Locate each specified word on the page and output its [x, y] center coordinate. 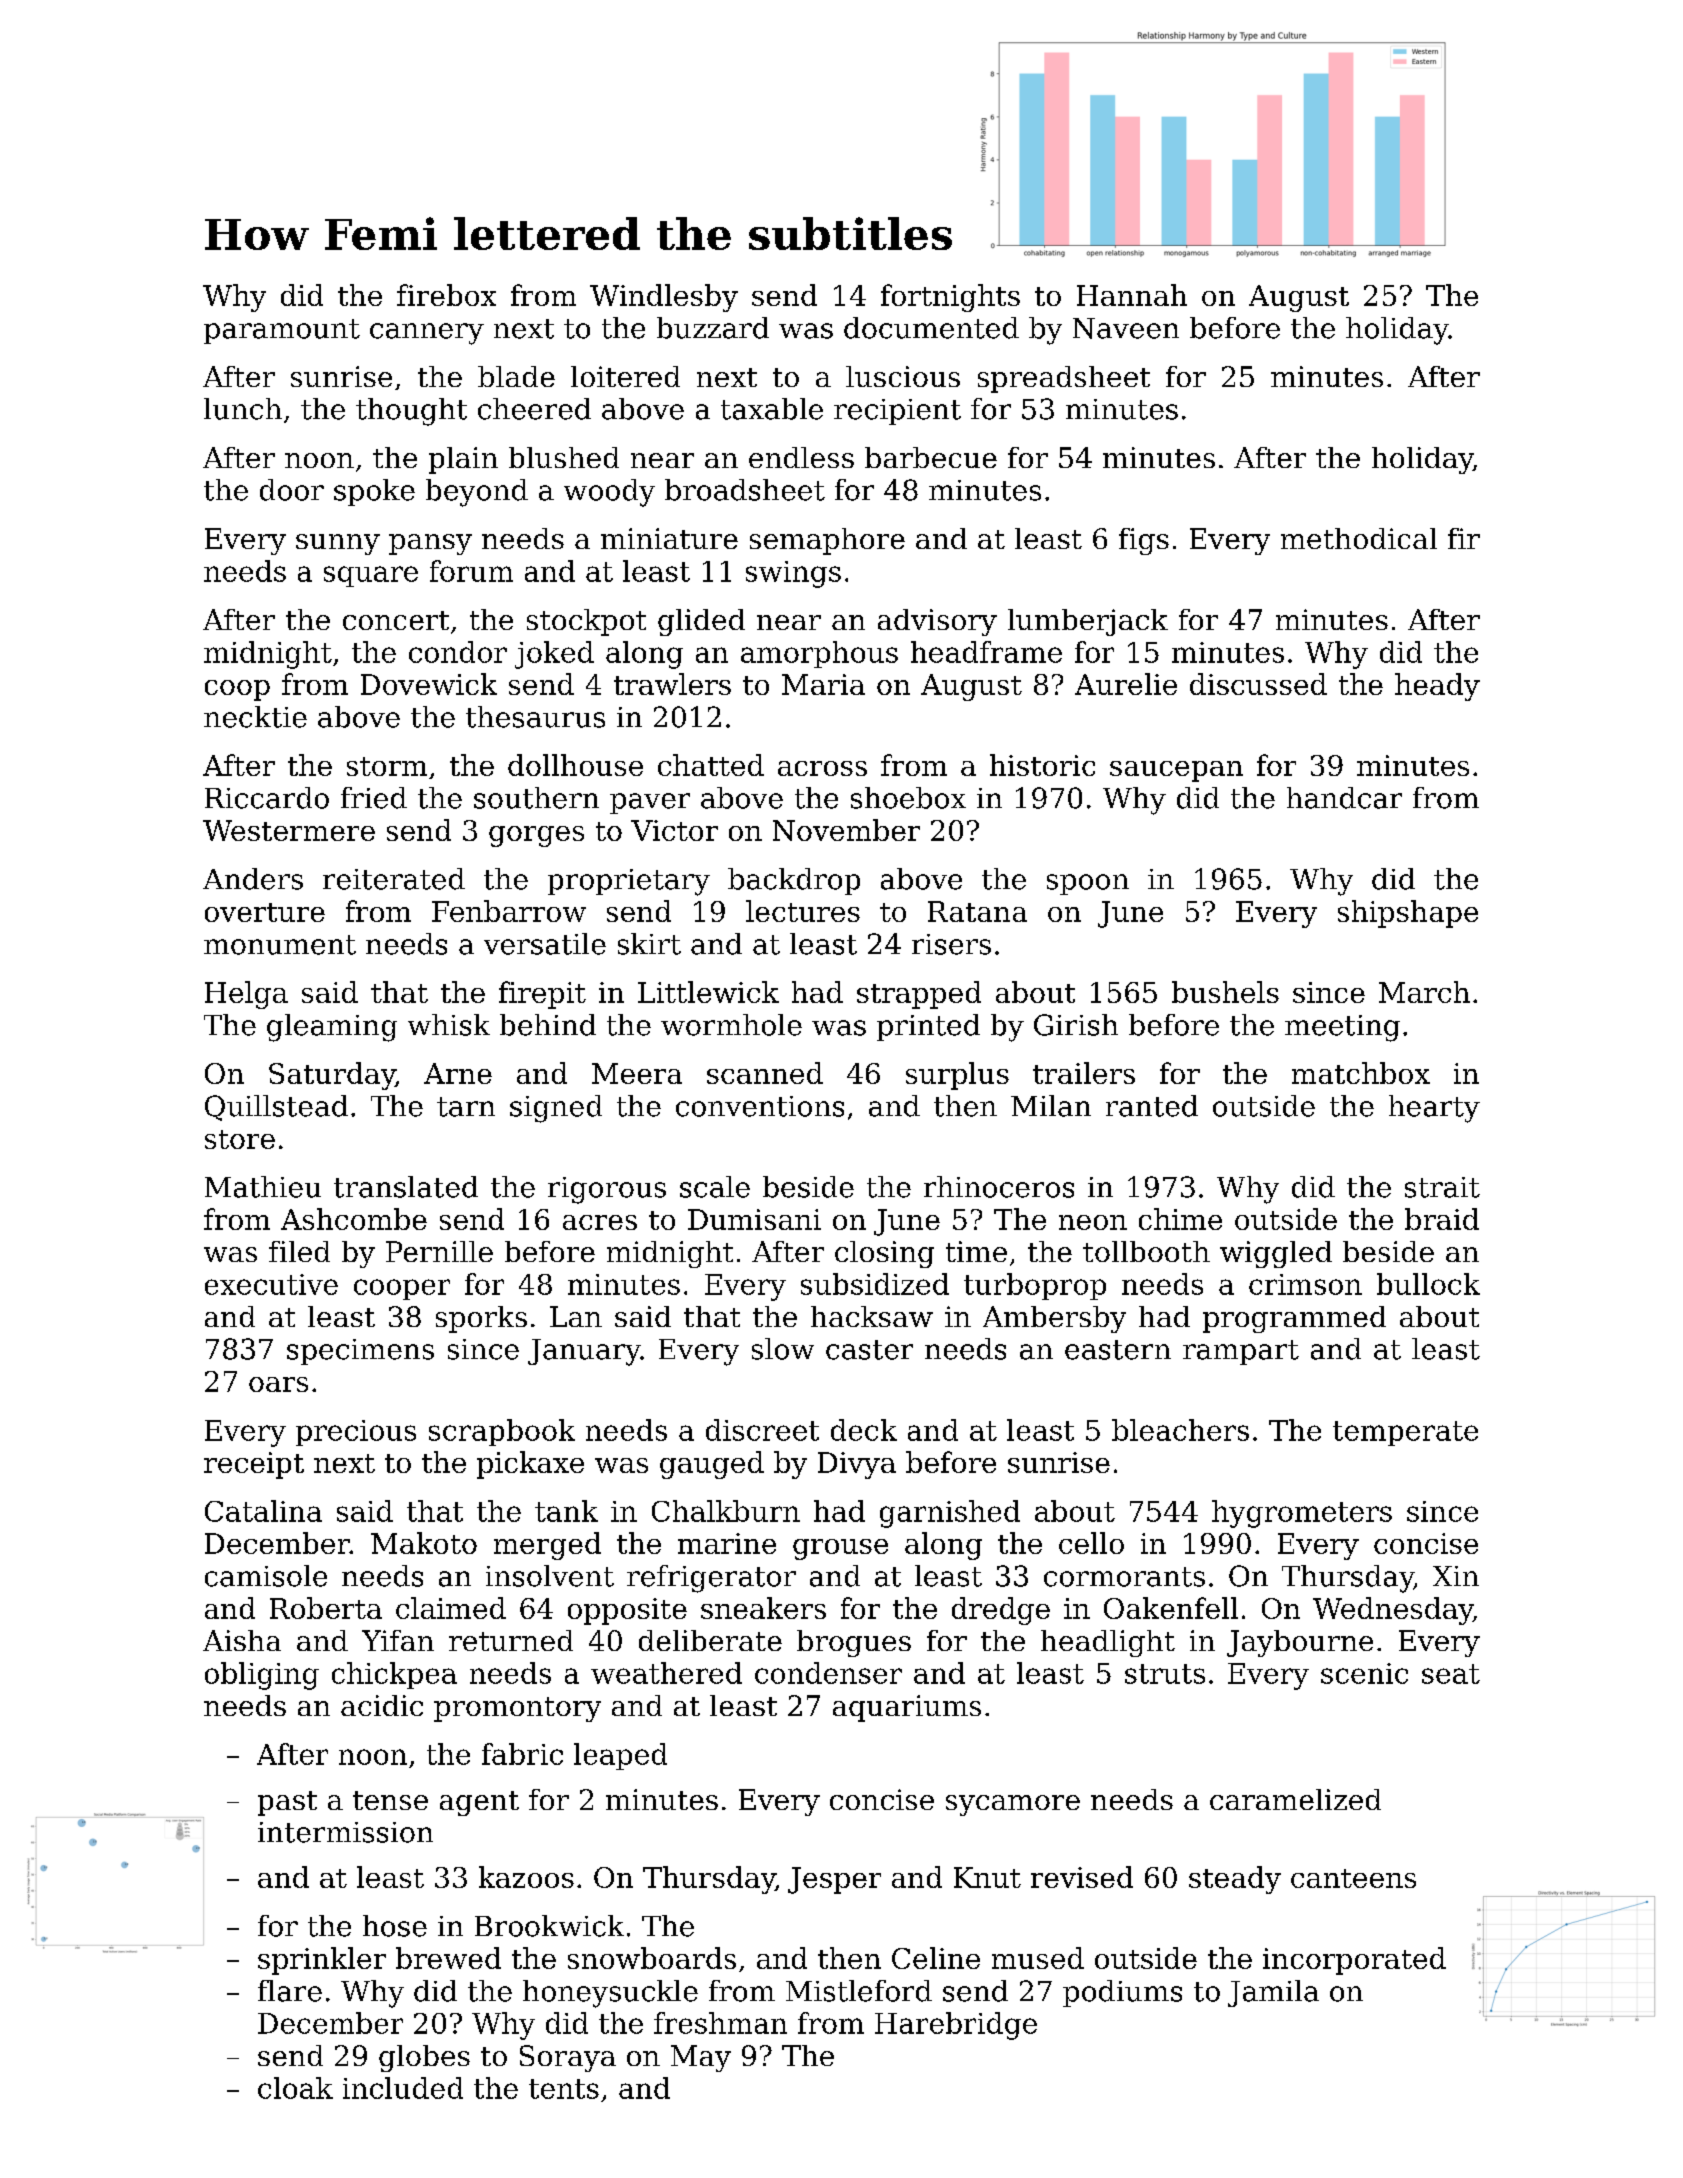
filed [299, 1251]
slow [783, 1349]
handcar [1344, 798]
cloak [295, 2088]
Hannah [1132, 295]
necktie [255, 717]
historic [1042, 765]
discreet [762, 1430]
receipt [254, 1465]
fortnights [950, 298]
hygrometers [1302, 1514]
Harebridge [956, 2026]
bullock [1428, 1284]
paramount [282, 331]
